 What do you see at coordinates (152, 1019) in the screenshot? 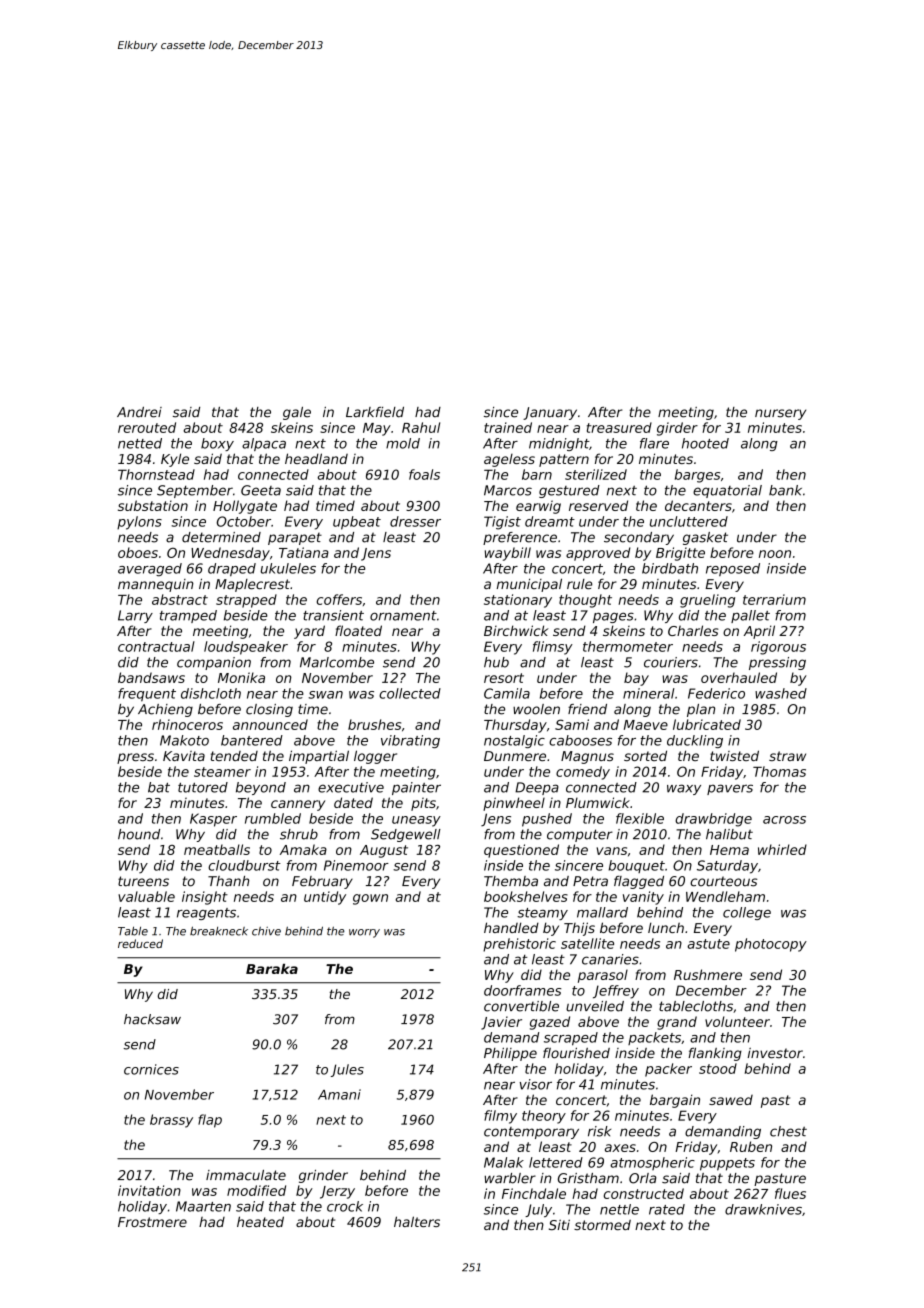
I see `hacksaw` at bounding box center [152, 1019].
